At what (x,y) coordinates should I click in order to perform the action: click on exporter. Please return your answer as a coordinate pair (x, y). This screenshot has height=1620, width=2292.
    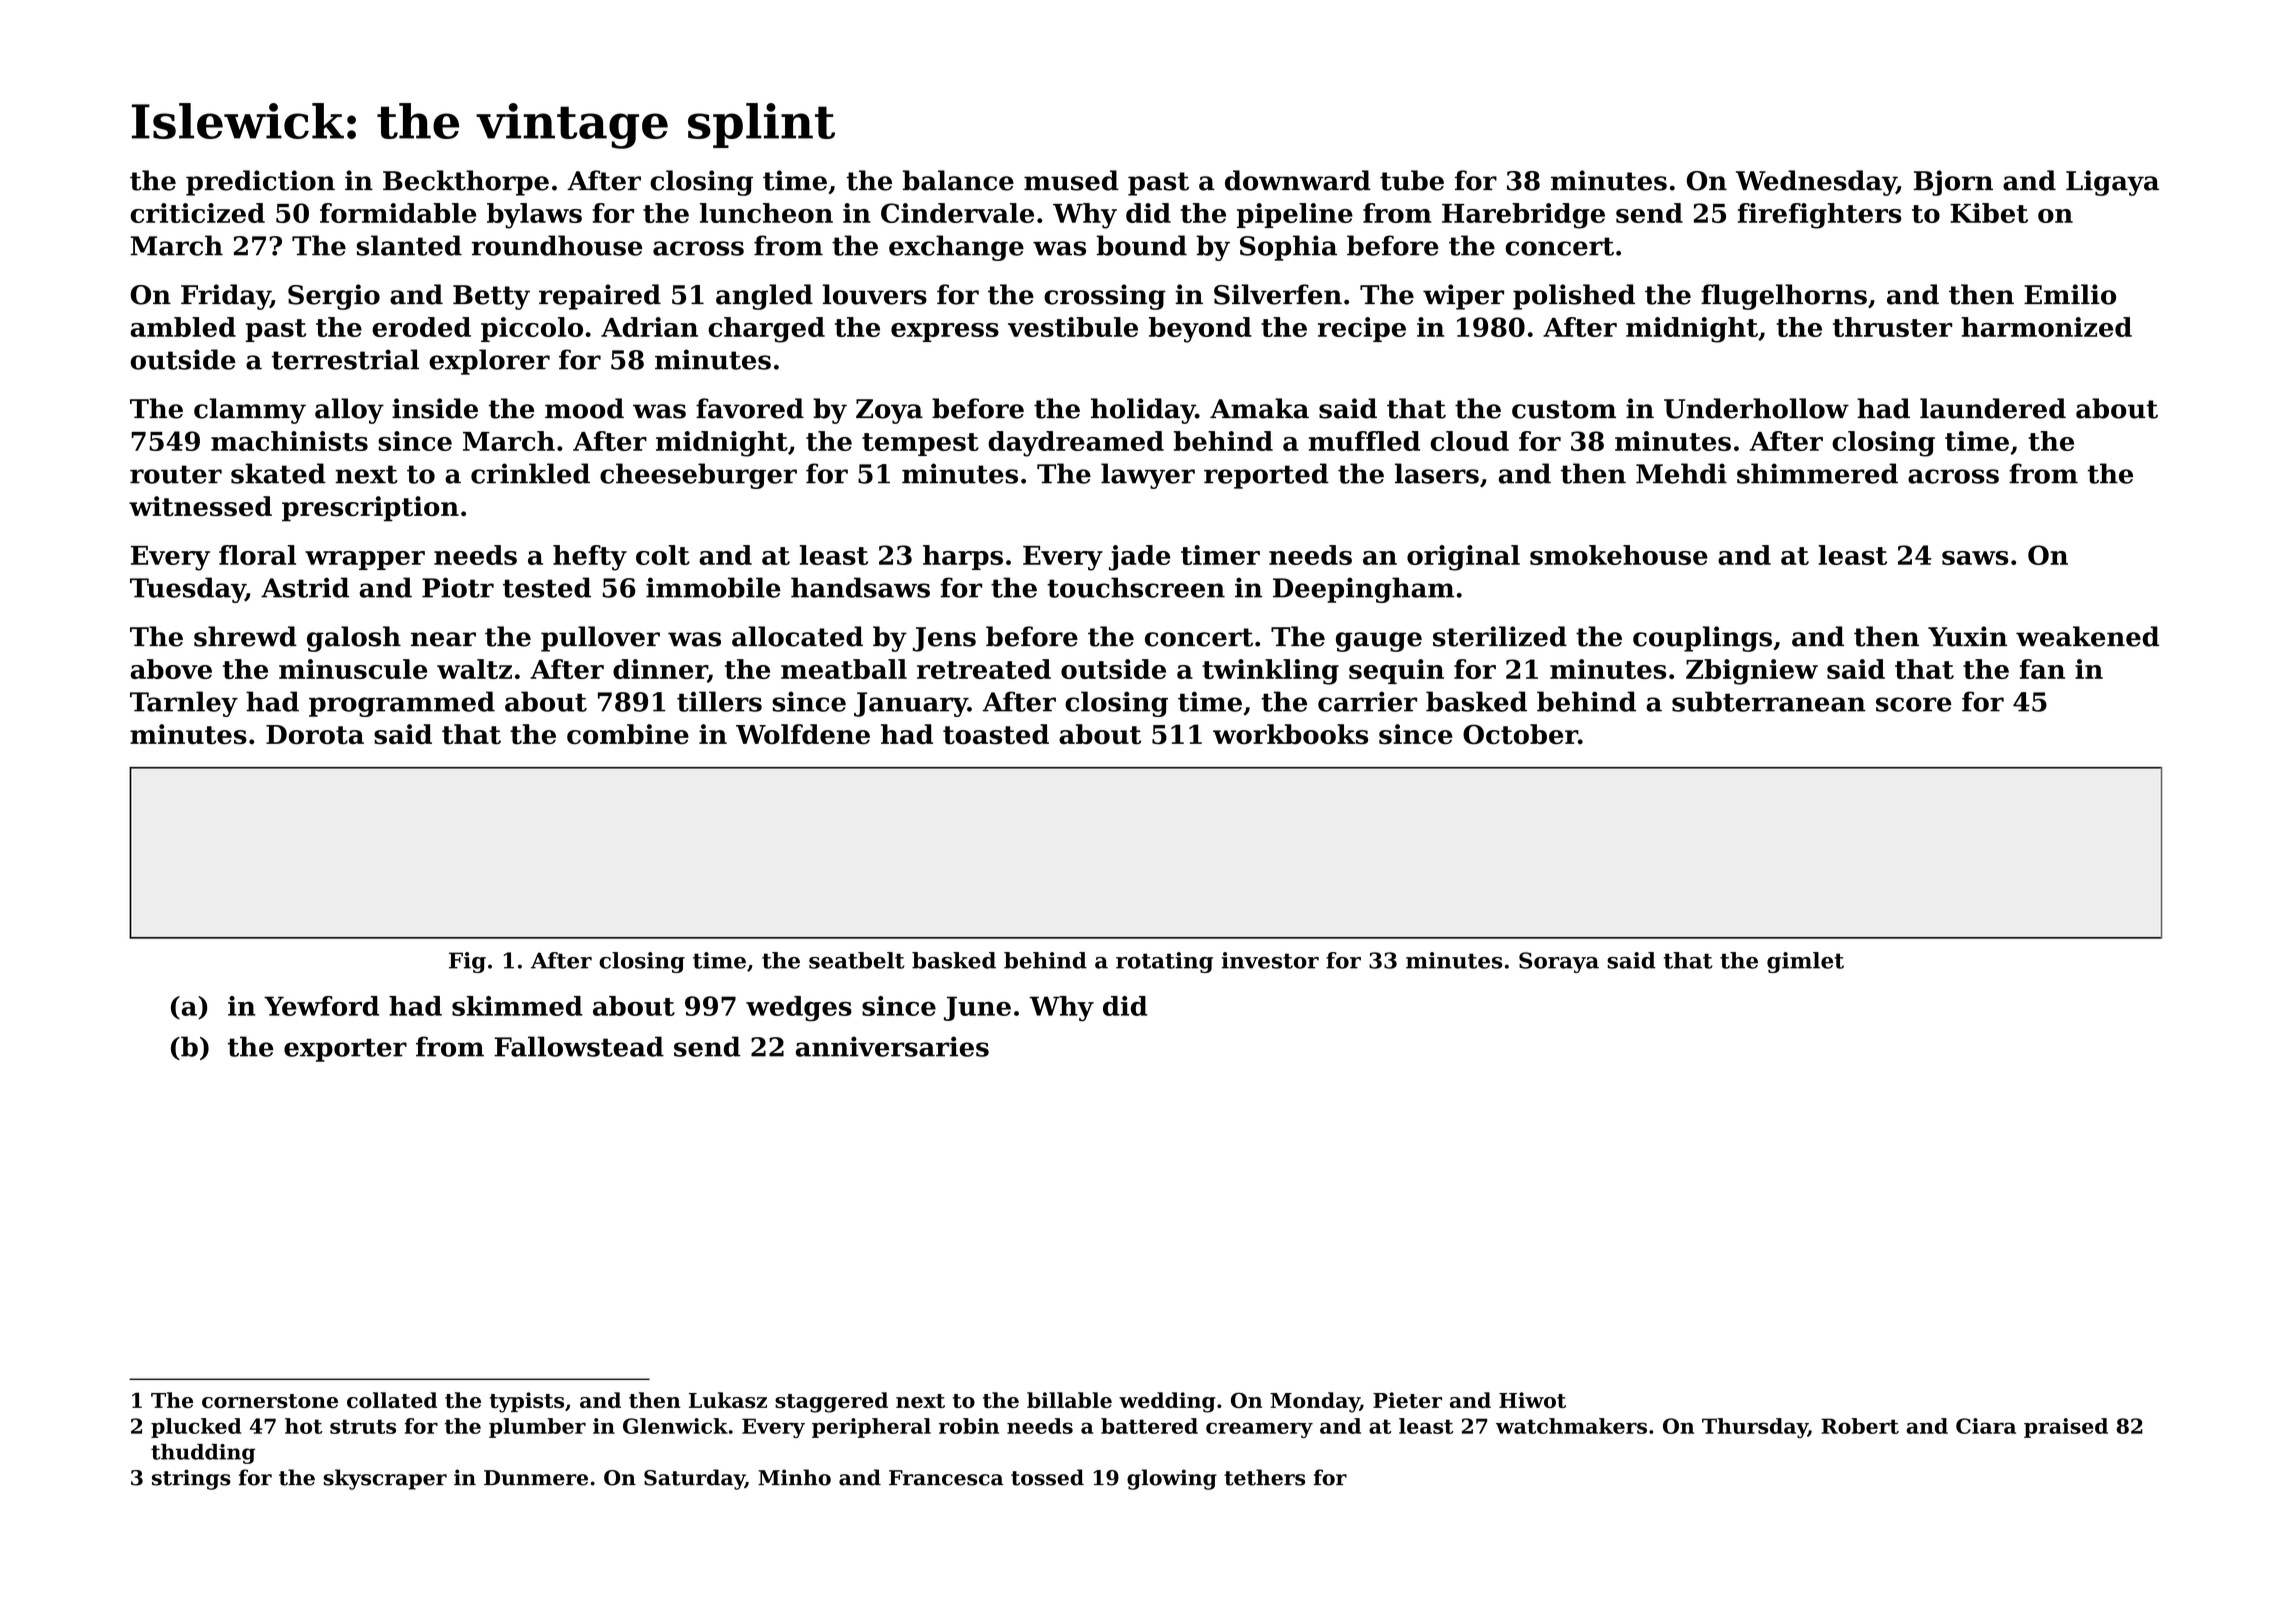
    Looking at the image, I should click on (345, 1050).
